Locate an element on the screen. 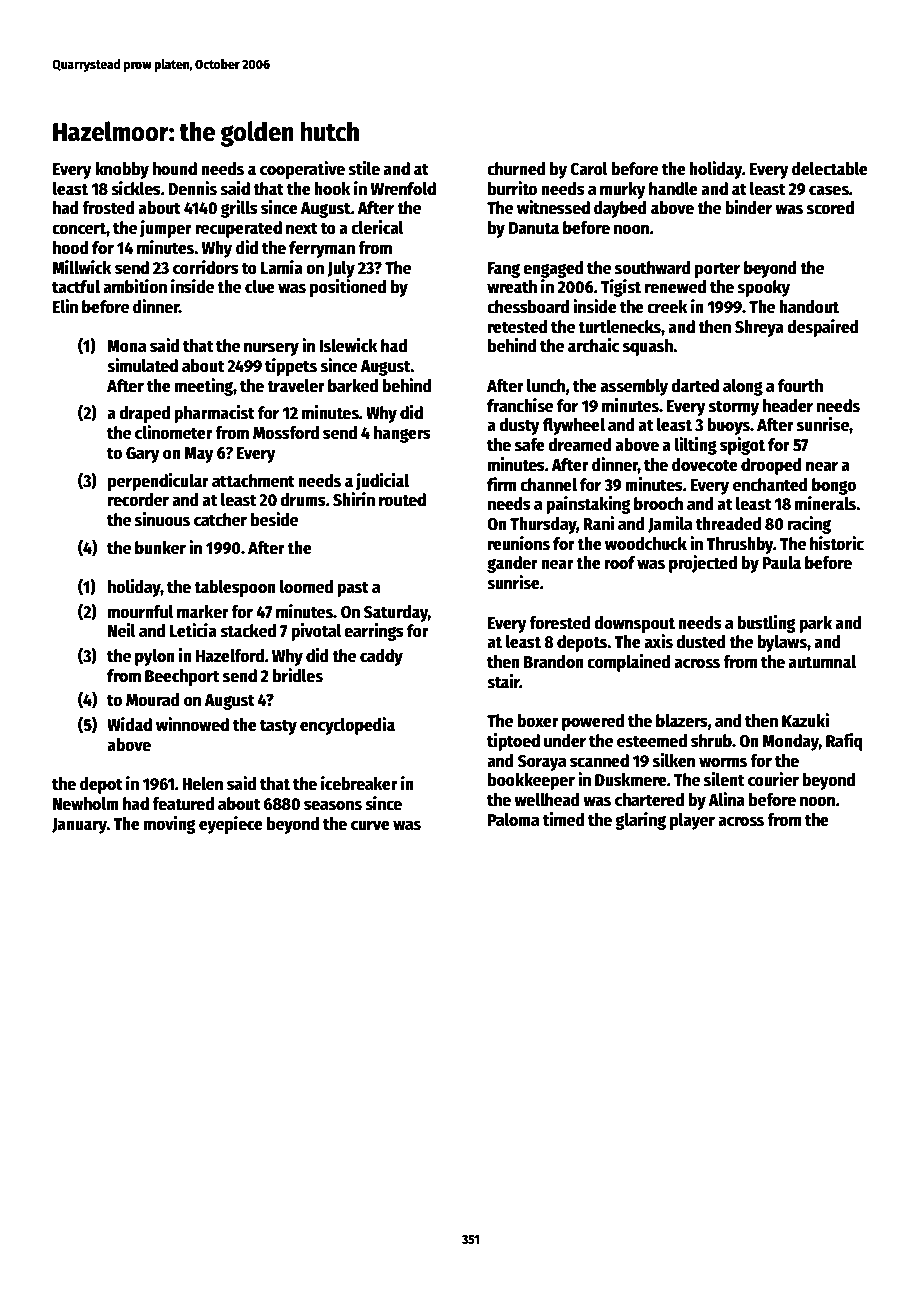  delectable is located at coordinates (830, 169).
